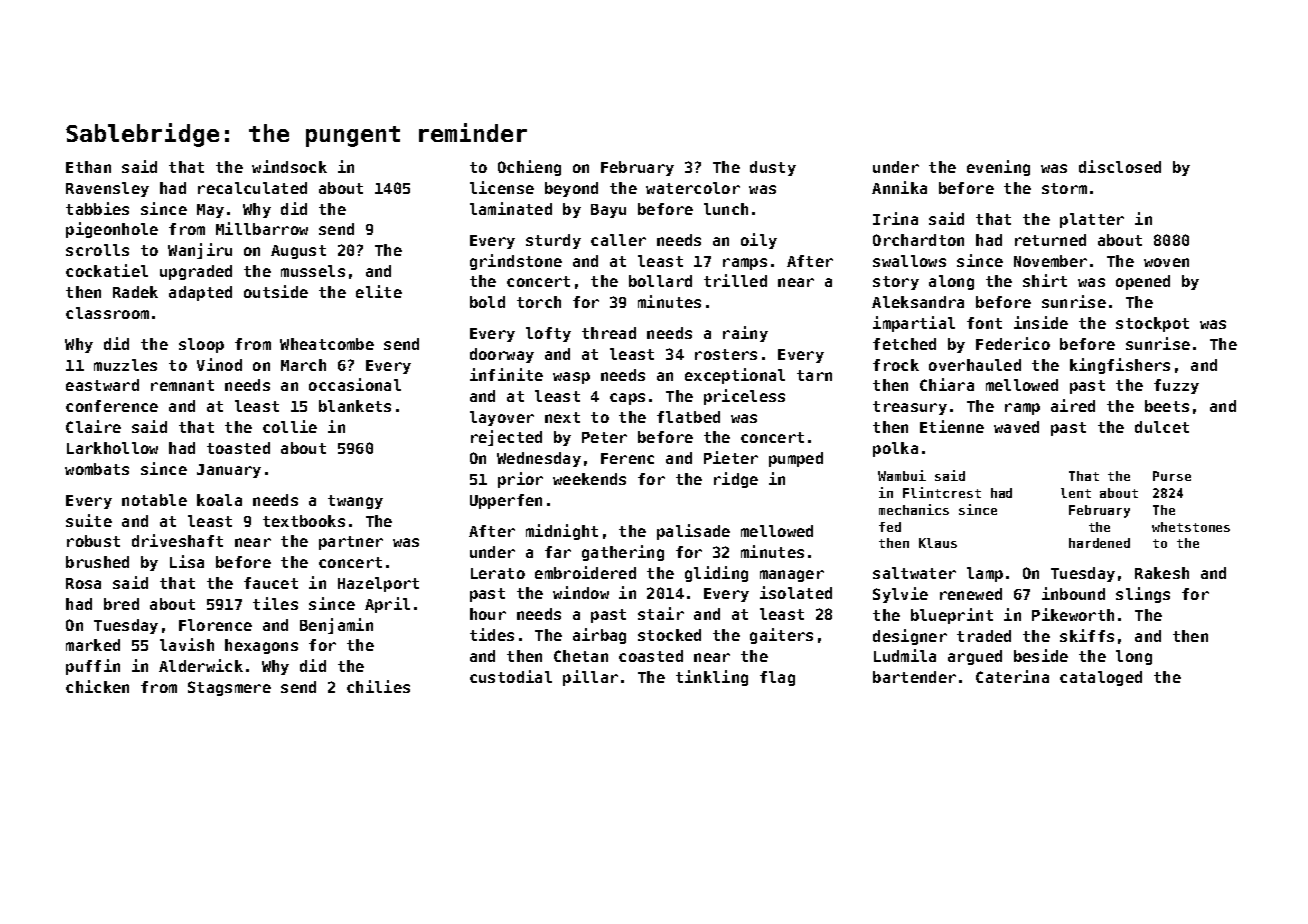  I want to click on Claire, so click(93, 426).
